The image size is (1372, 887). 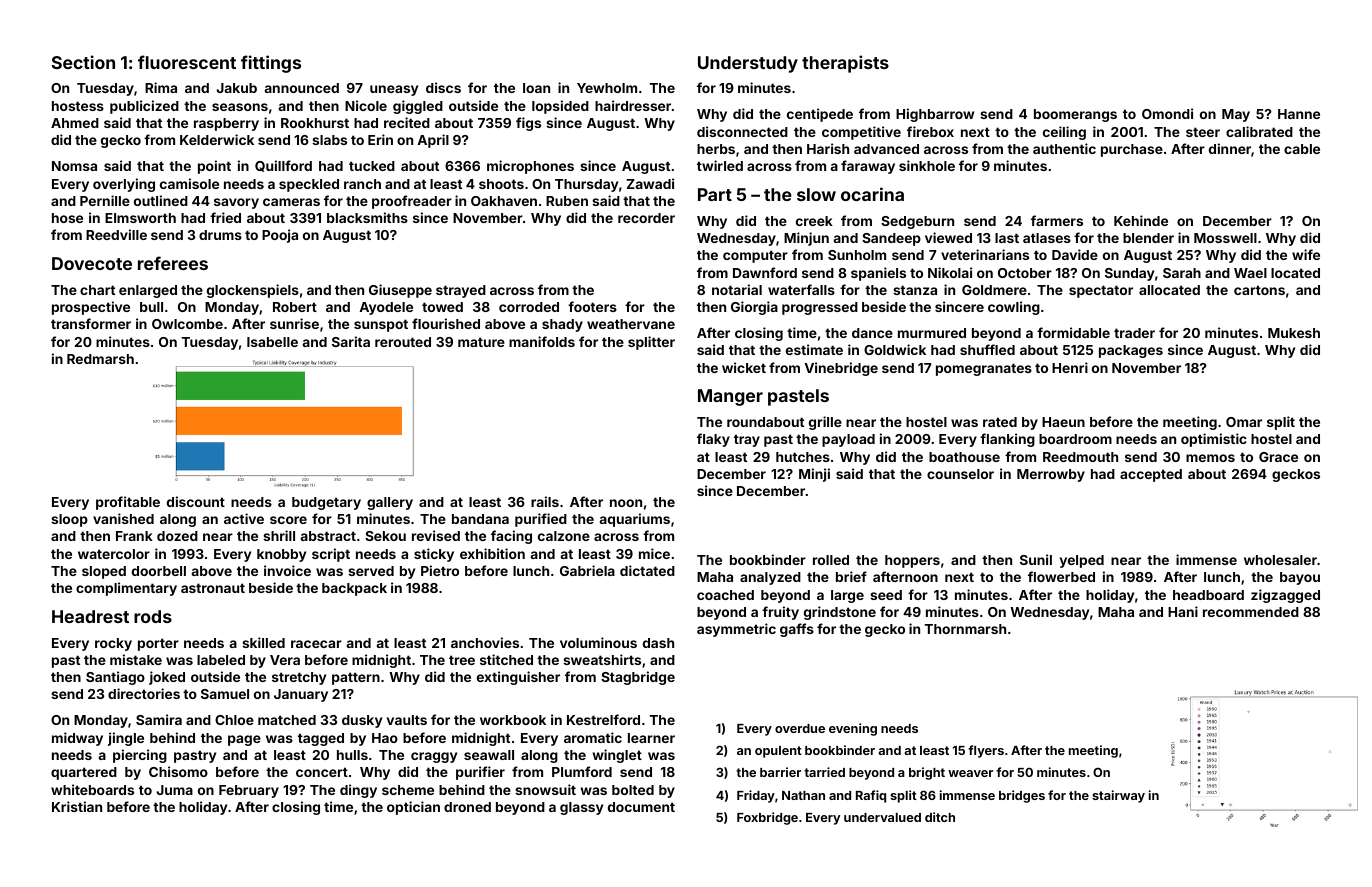 What do you see at coordinates (633, 105) in the screenshot?
I see `hairdresser` at bounding box center [633, 105].
